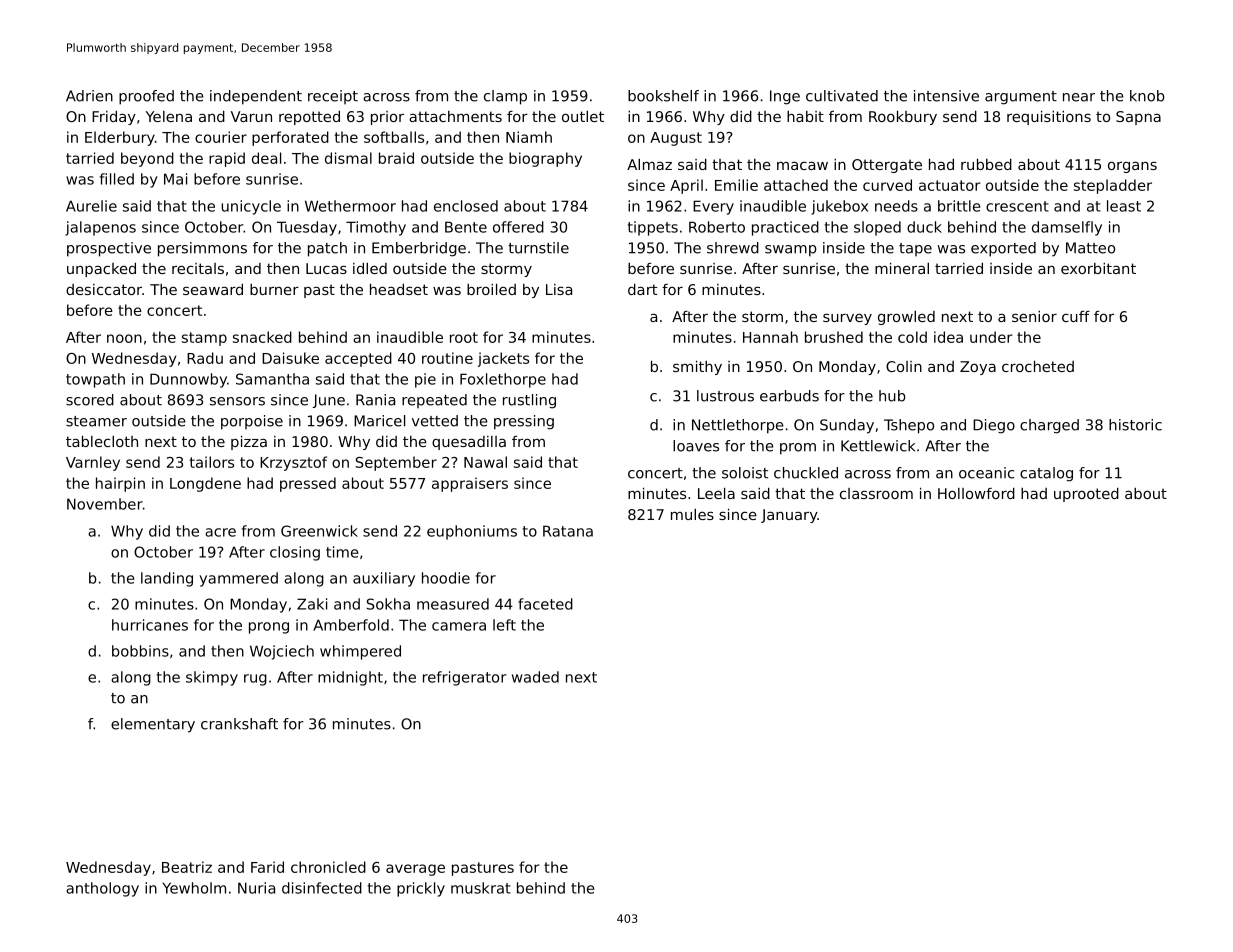  I want to click on prickly, so click(421, 889).
